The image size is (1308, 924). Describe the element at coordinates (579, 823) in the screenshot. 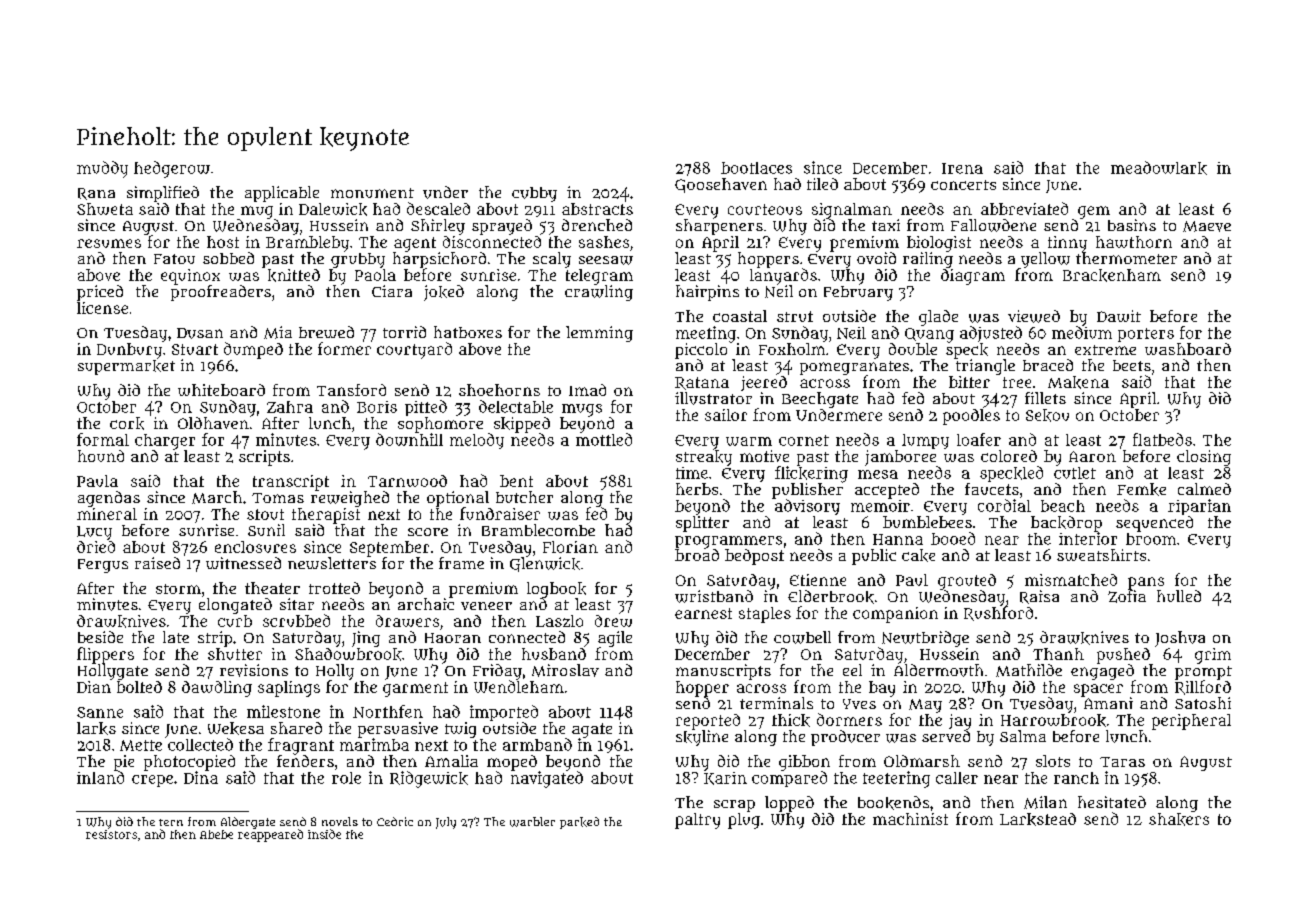

I see `parked` at that location.
